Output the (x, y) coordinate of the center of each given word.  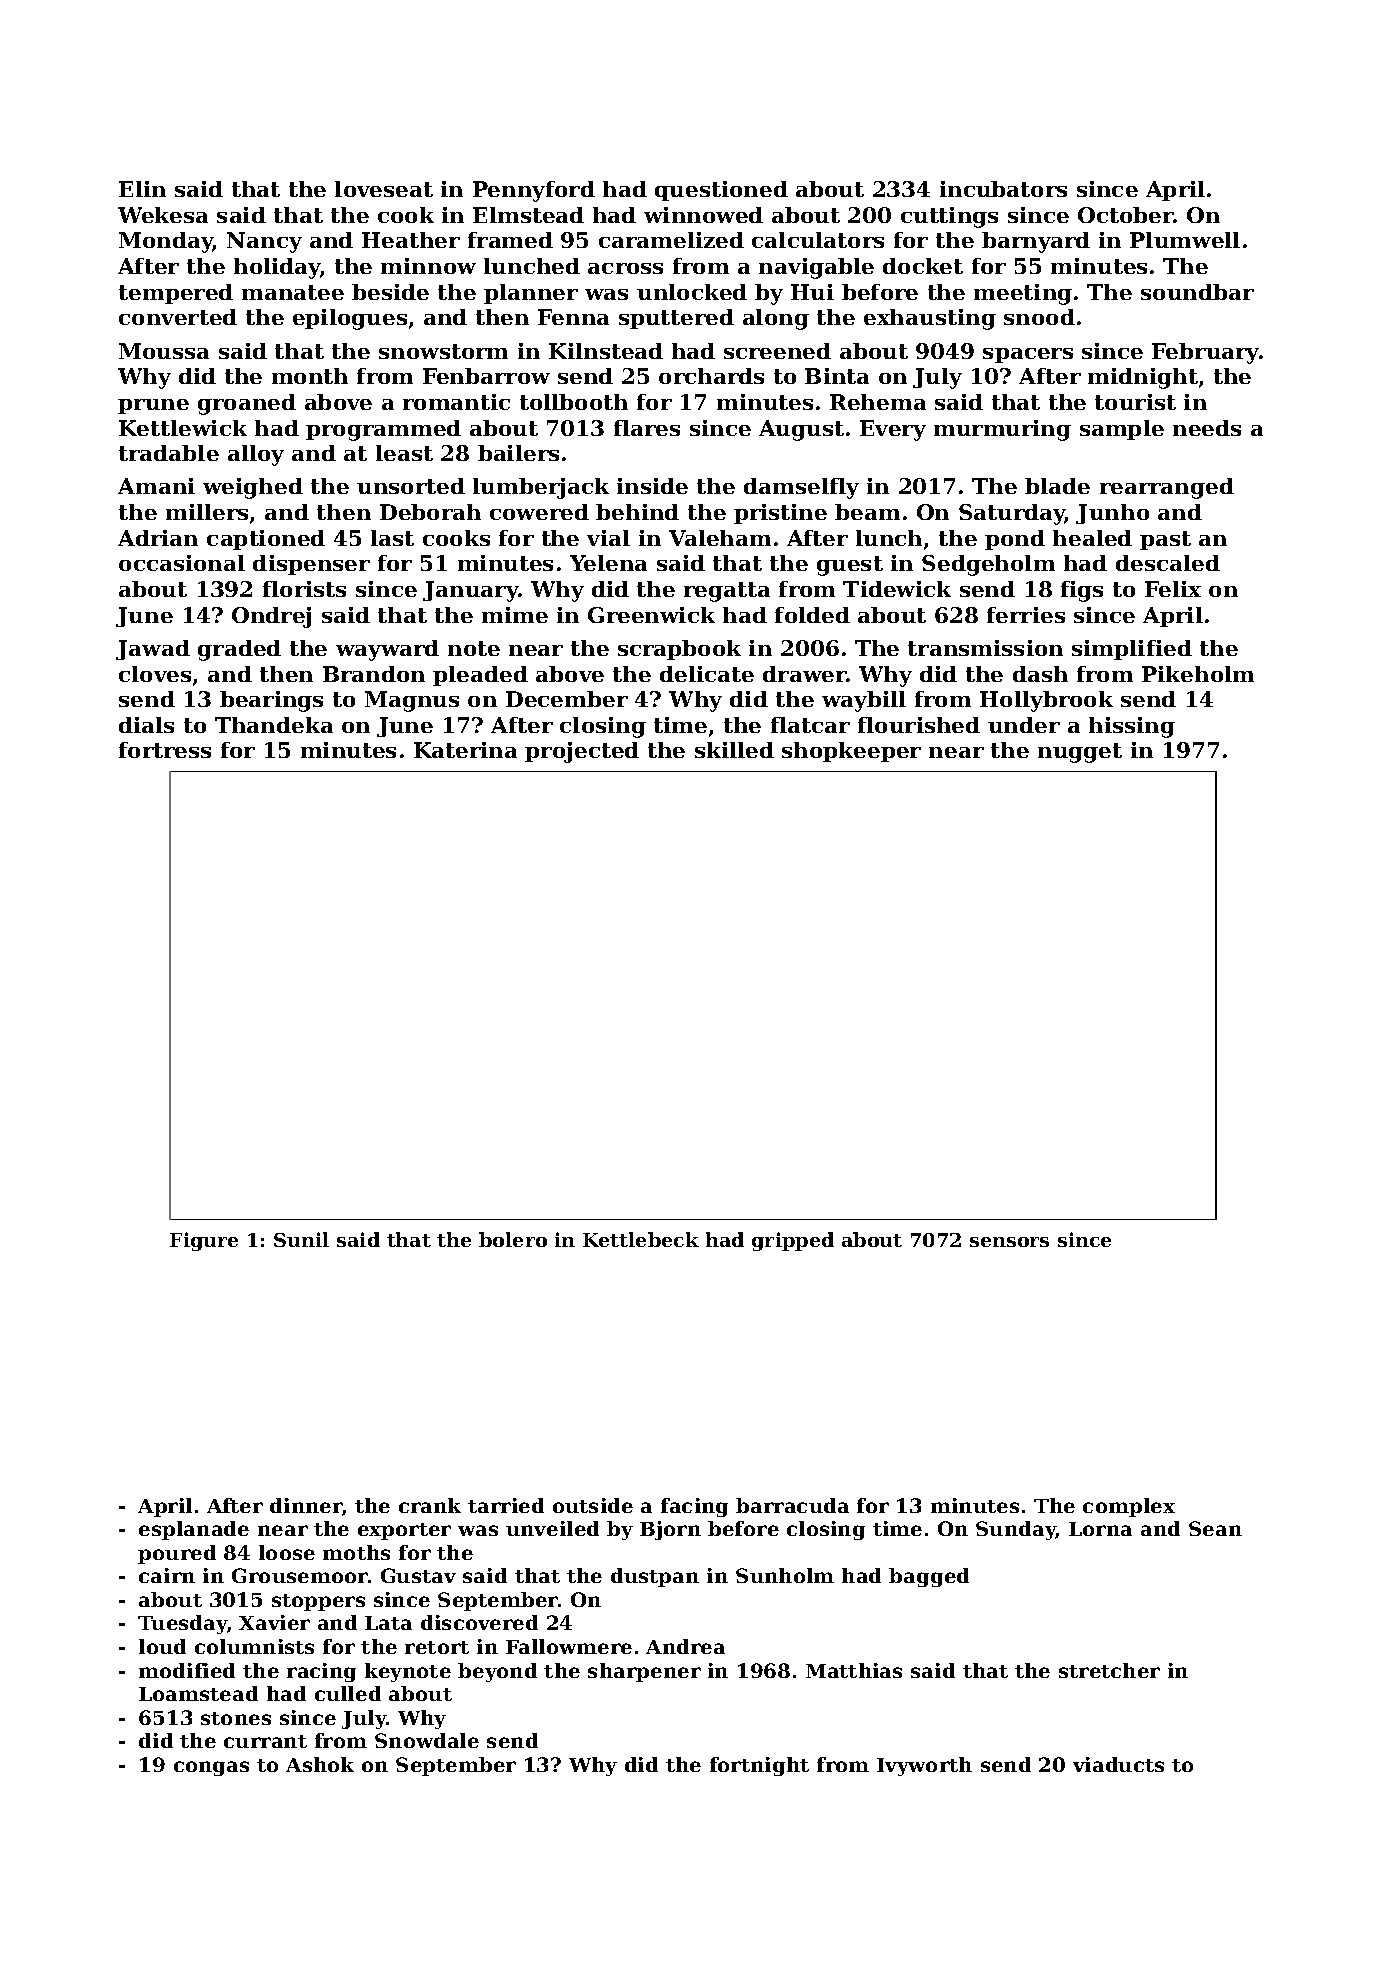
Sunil (301, 1239)
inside (652, 486)
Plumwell (1185, 240)
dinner (306, 1505)
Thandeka (274, 725)
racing (321, 1672)
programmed (383, 430)
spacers (1028, 355)
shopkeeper (851, 752)
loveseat (384, 189)
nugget (1080, 753)
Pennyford (534, 191)
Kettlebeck (641, 1239)
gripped (793, 1241)
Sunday (1016, 1530)
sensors (1009, 1242)
